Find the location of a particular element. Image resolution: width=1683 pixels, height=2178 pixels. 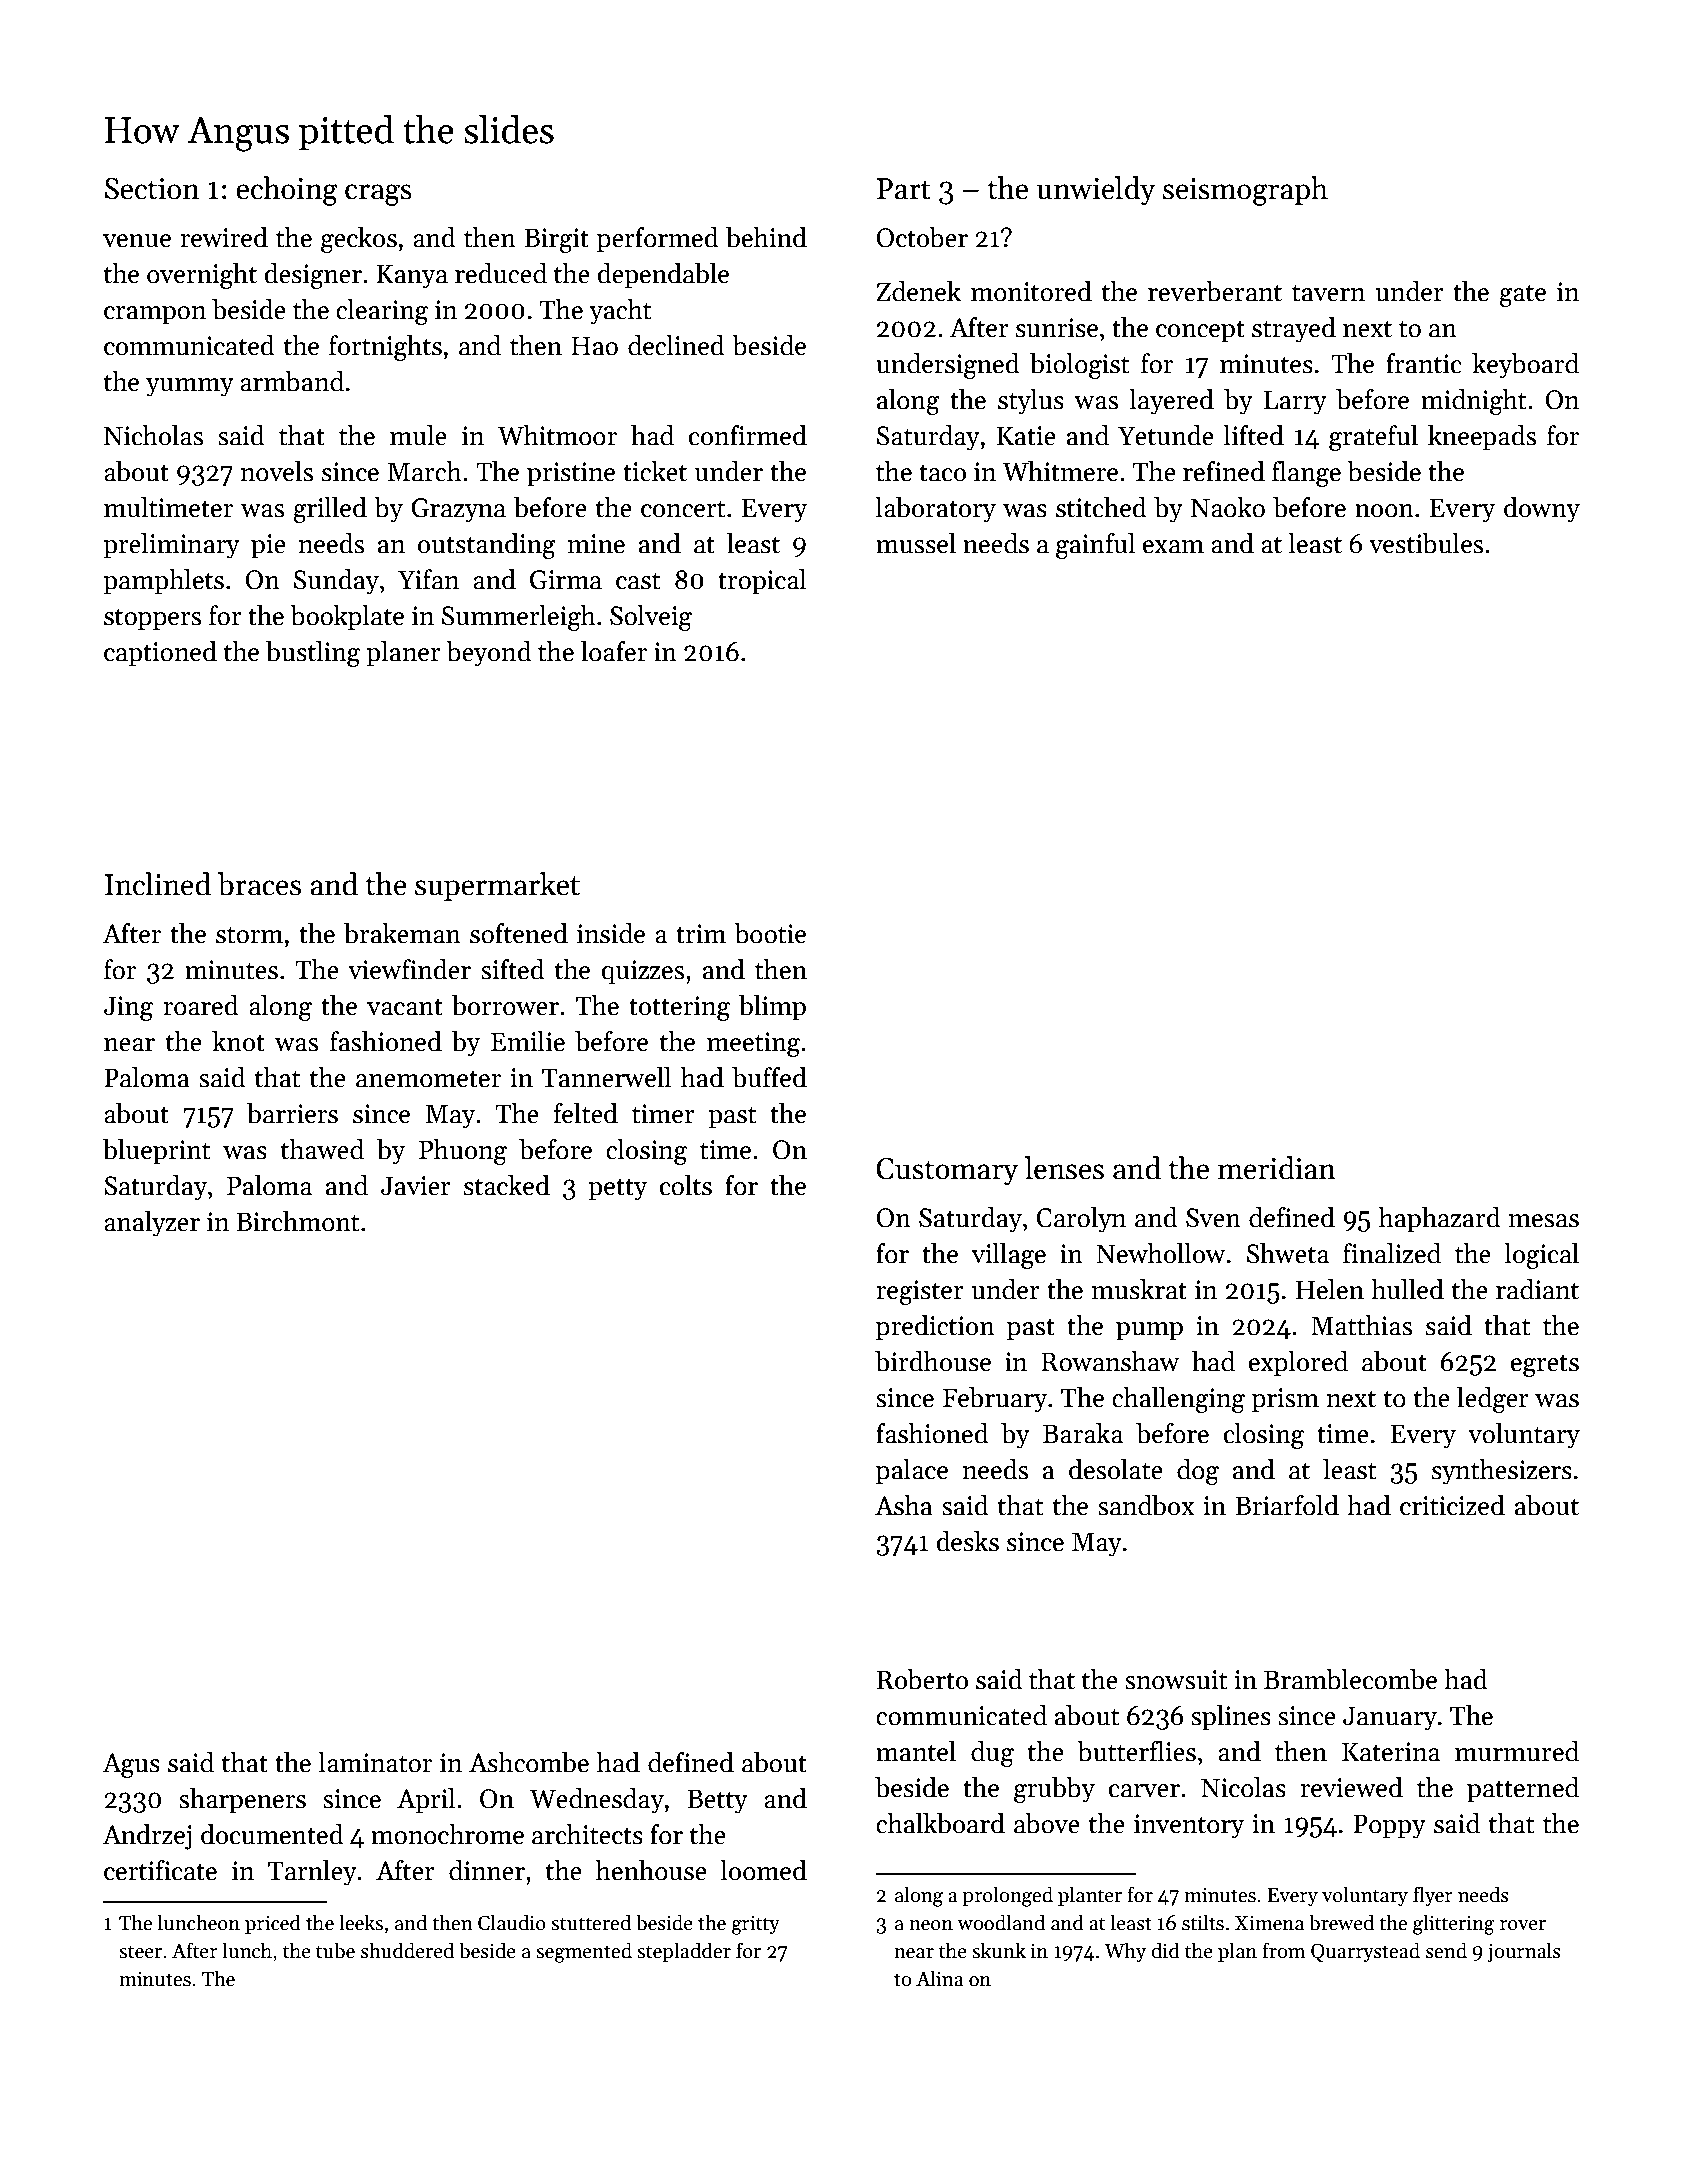

monochrome is located at coordinates (447, 1834).
